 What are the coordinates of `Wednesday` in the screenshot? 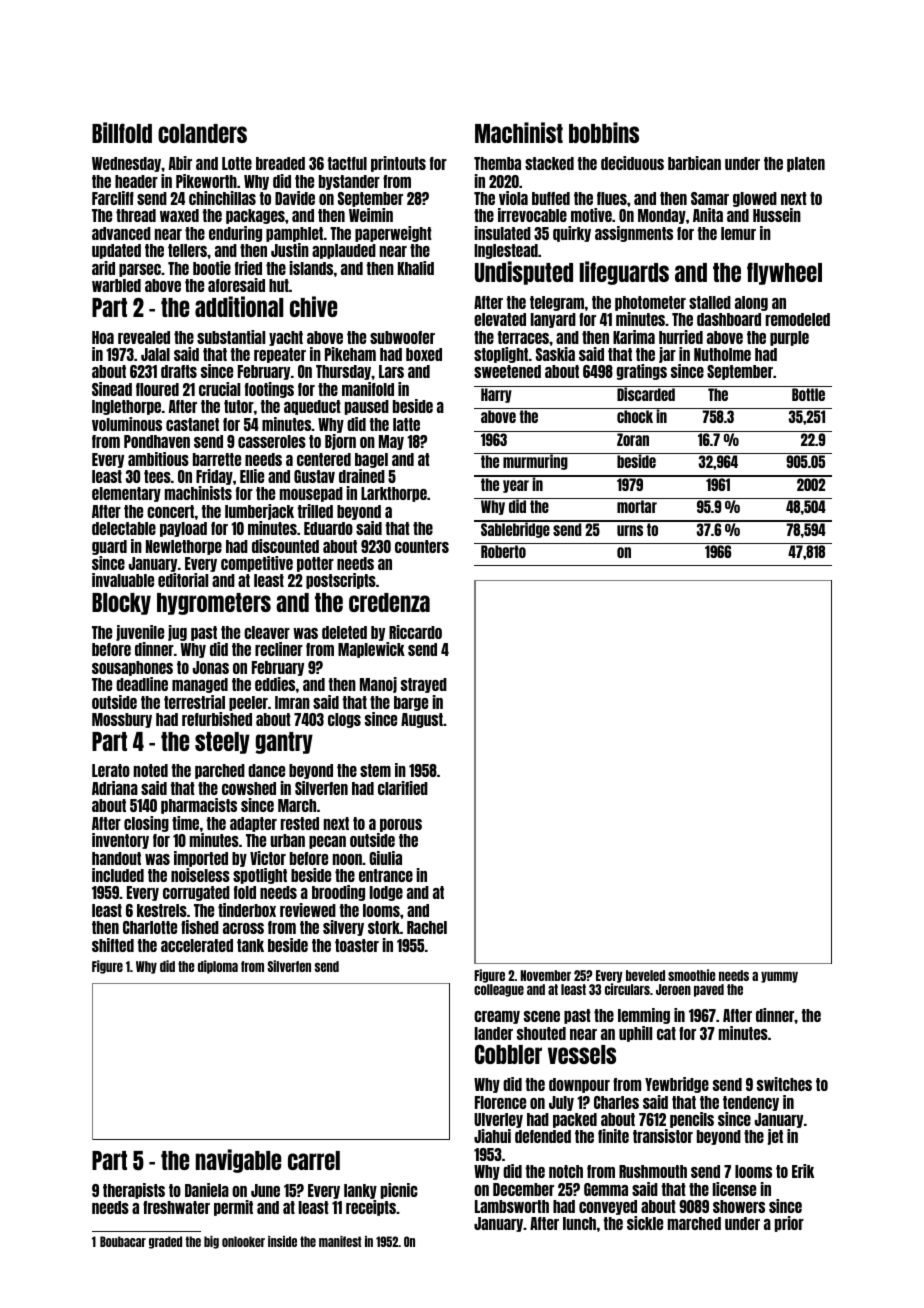 It's located at (127, 164).
